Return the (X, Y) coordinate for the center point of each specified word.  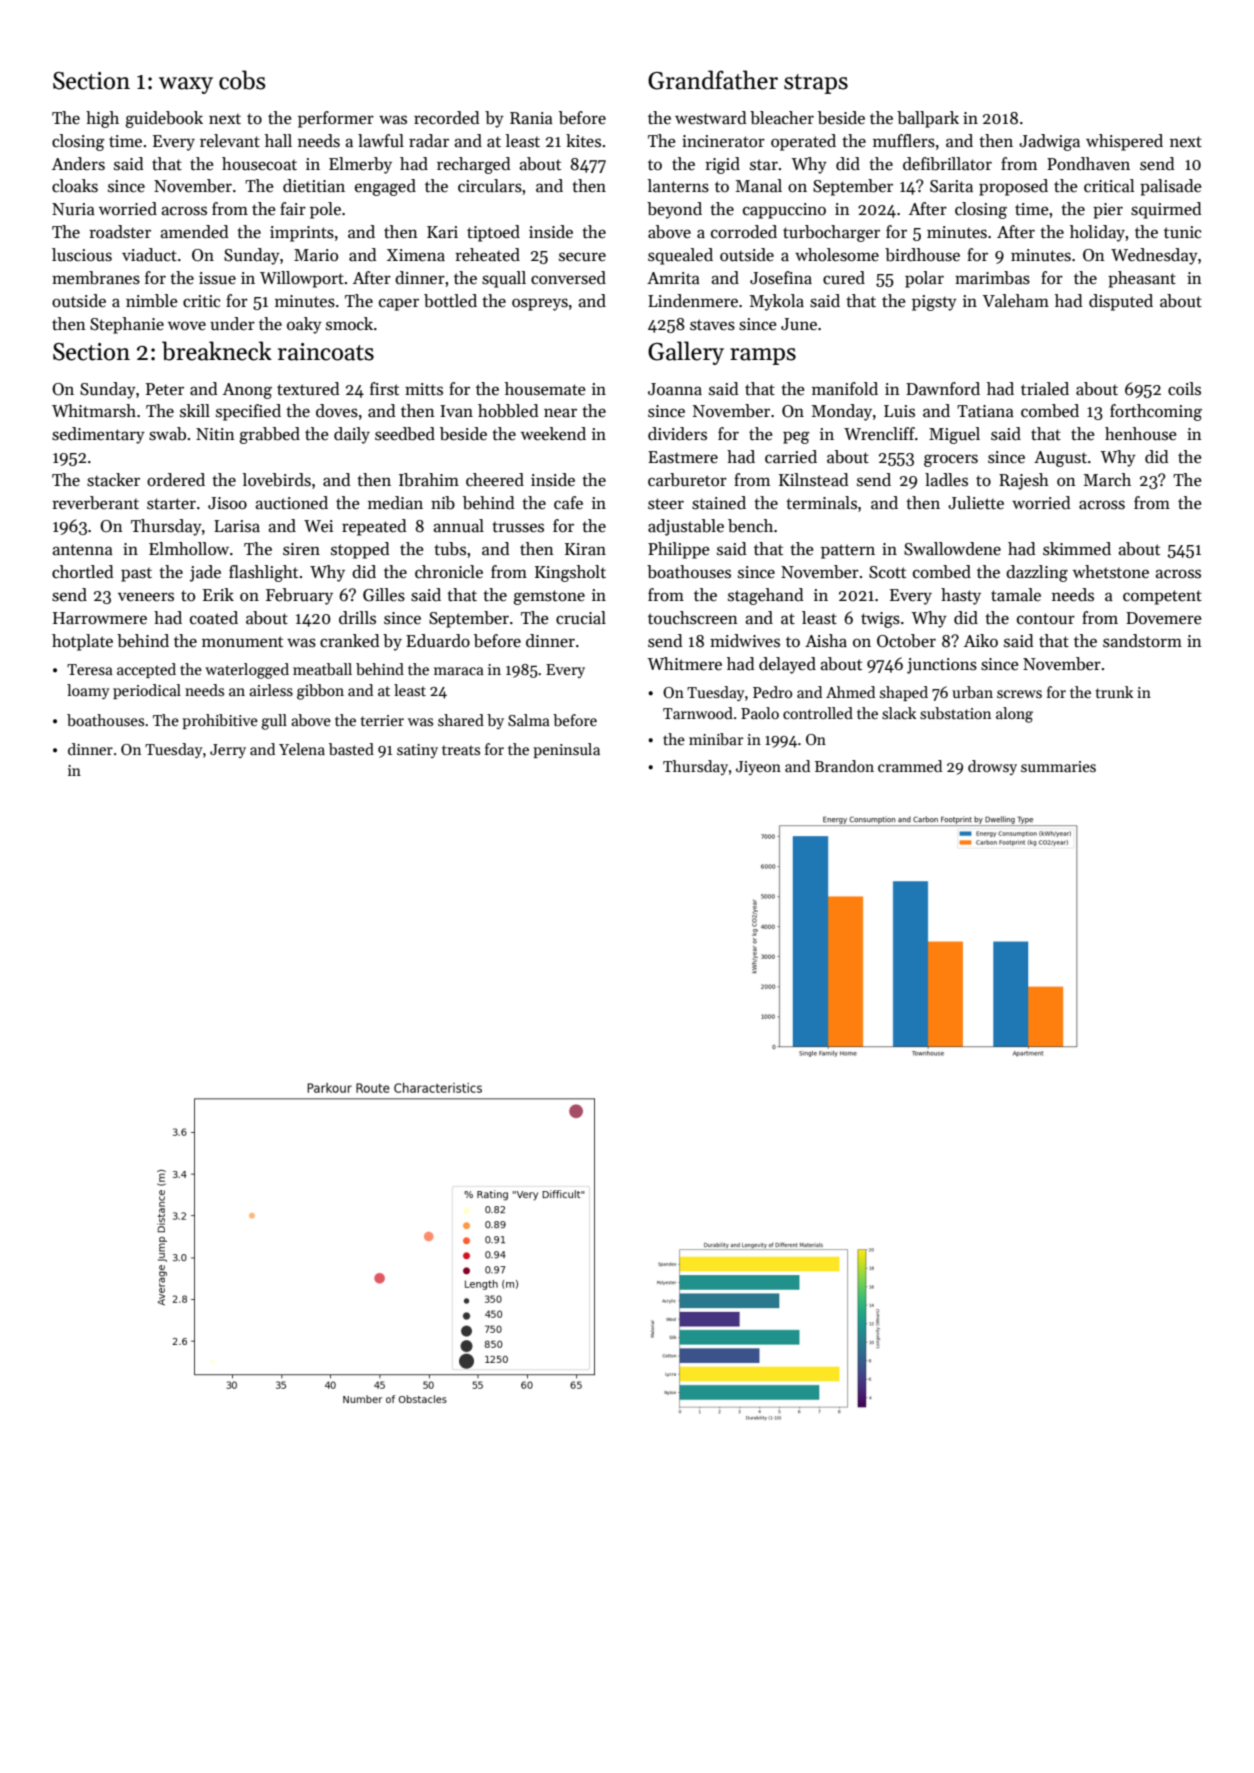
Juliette (976, 503)
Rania (531, 118)
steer (666, 504)
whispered (1124, 142)
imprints (302, 234)
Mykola (777, 302)
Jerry (228, 751)
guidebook (164, 119)
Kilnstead (814, 480)
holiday (1097, 233)
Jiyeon (758, 768)
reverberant (95, 503)
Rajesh (1024, 481)
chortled (83, 572)
